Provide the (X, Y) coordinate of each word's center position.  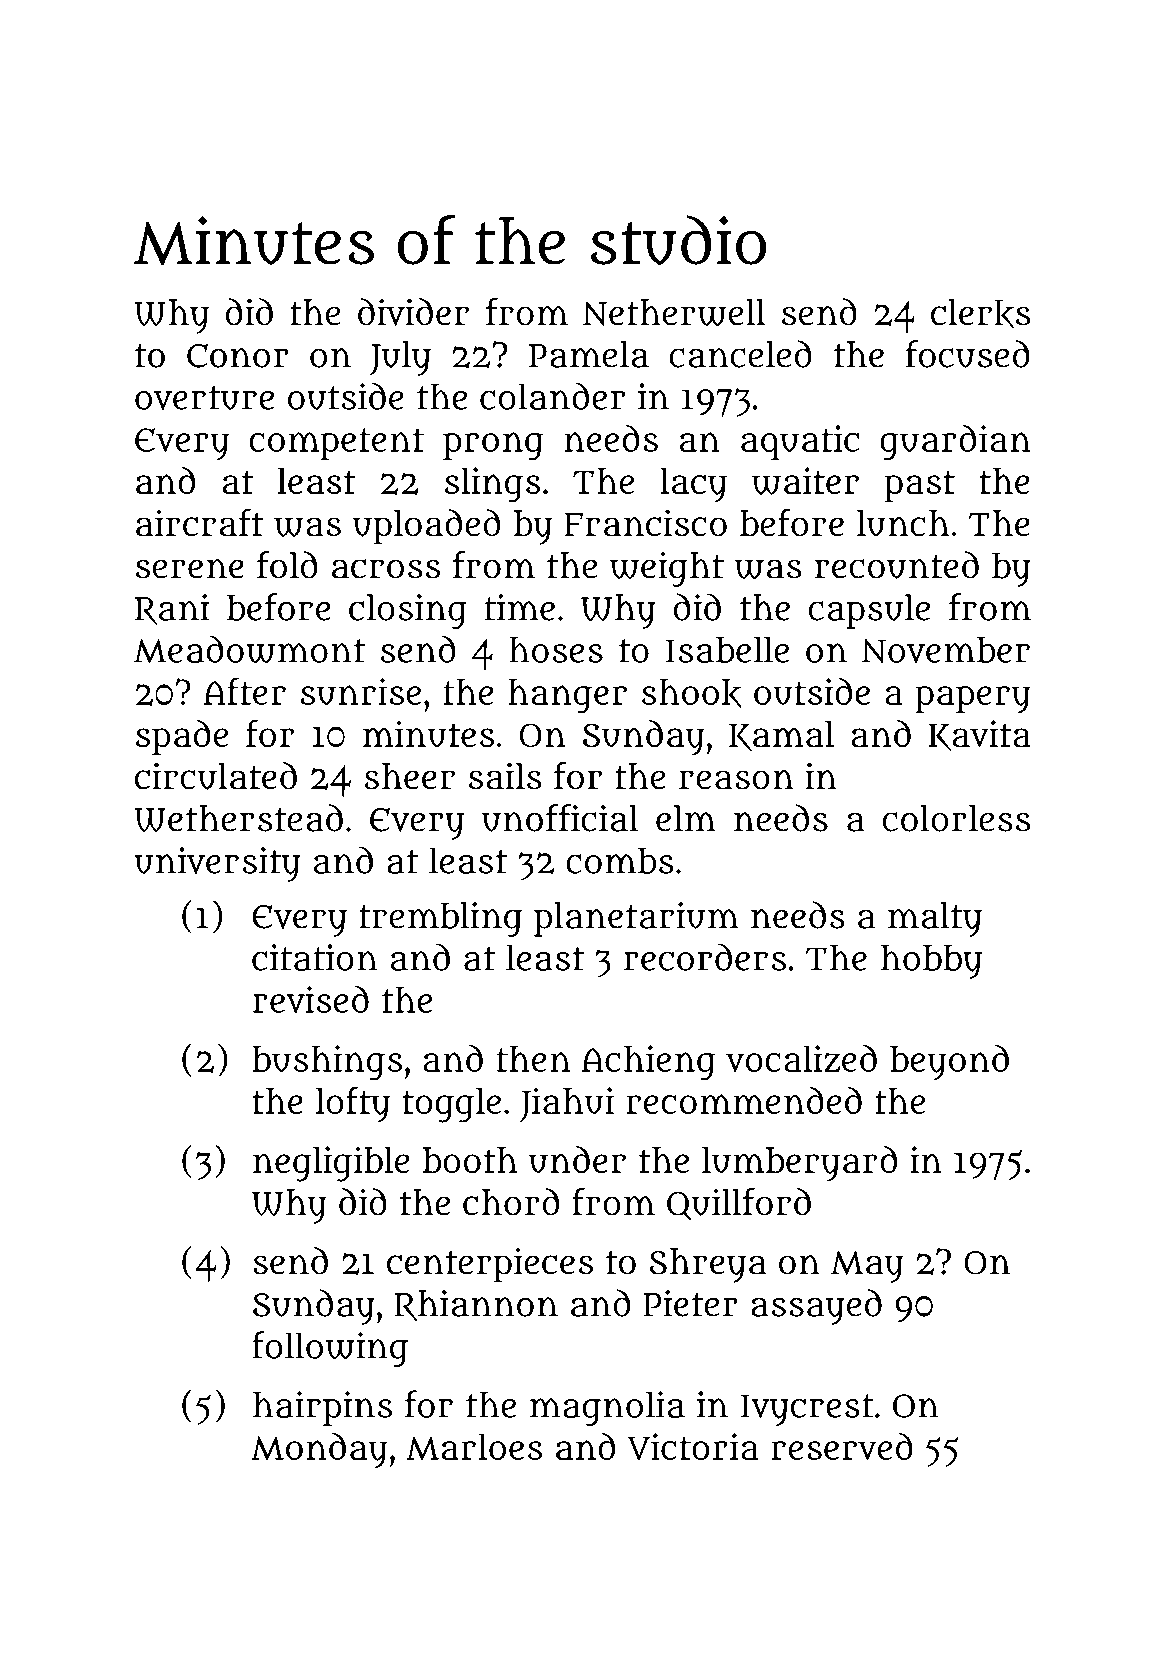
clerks (980, 313)
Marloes (474, 1447)
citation (314, 957)
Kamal (781, 736)
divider (413, 312)
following (330, 1349)
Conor (237, 356)
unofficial (560, 818)
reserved (842, 1446)
